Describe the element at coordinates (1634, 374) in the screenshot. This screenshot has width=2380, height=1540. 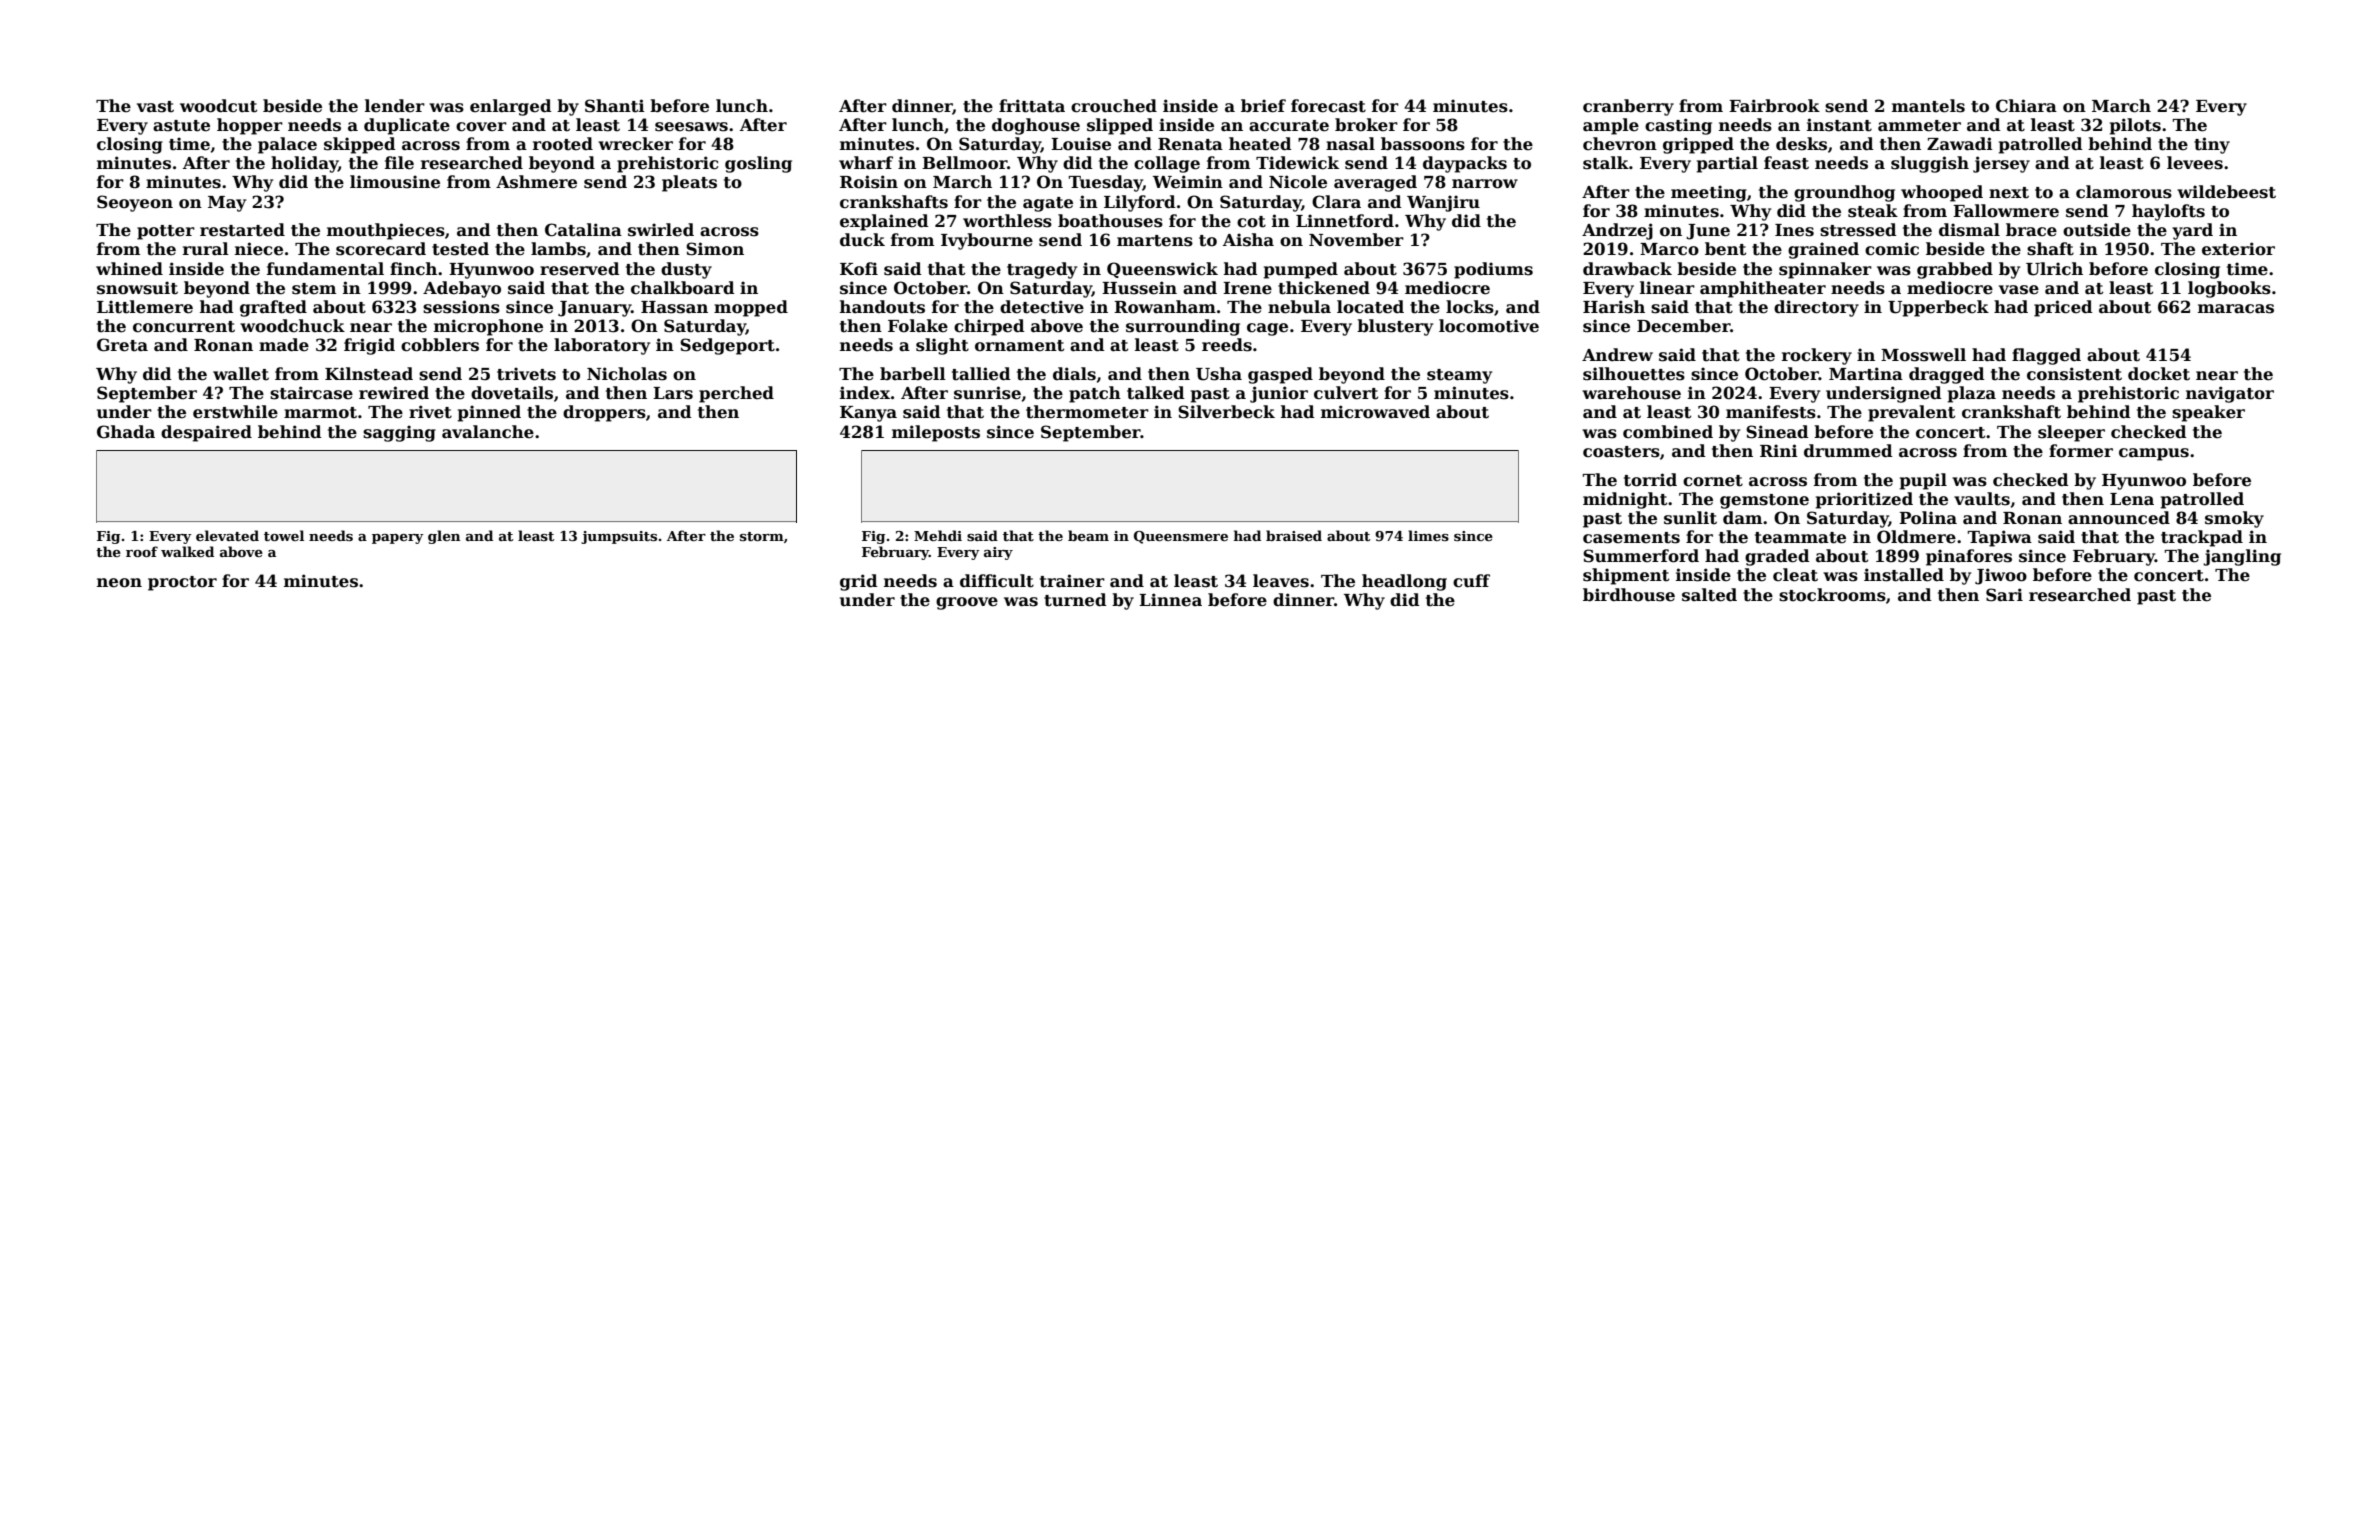
I see `silhouettes` at that location.
